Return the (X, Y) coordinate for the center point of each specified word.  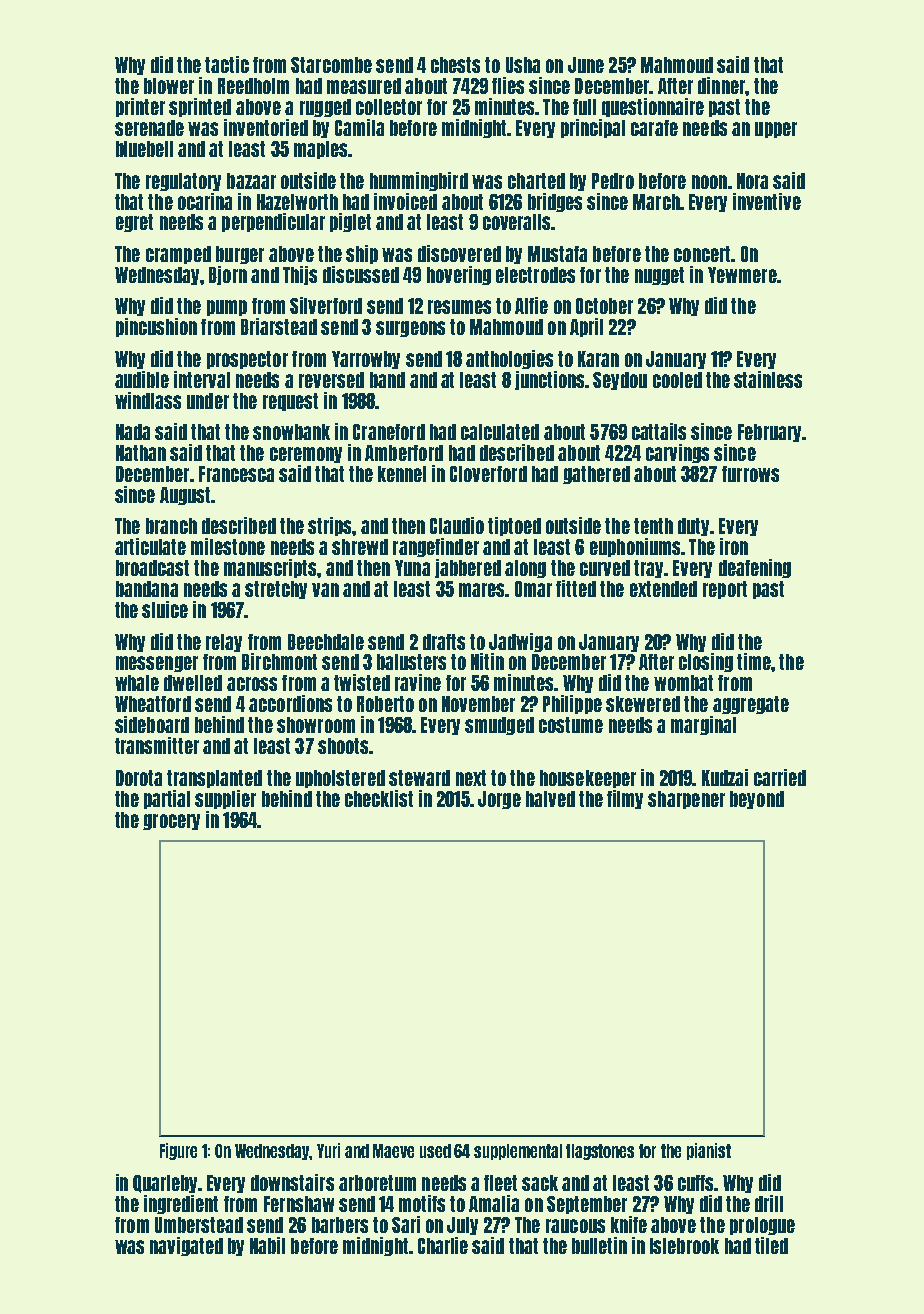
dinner (721, 85)
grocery (171, 822)
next (471, 778)
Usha (523, 65)
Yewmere (742, 275)
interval (202, 379)
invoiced (405, 201)
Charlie (443, 1245)
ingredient (181, 1204)
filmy (625, 799)
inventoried (266, 127)
